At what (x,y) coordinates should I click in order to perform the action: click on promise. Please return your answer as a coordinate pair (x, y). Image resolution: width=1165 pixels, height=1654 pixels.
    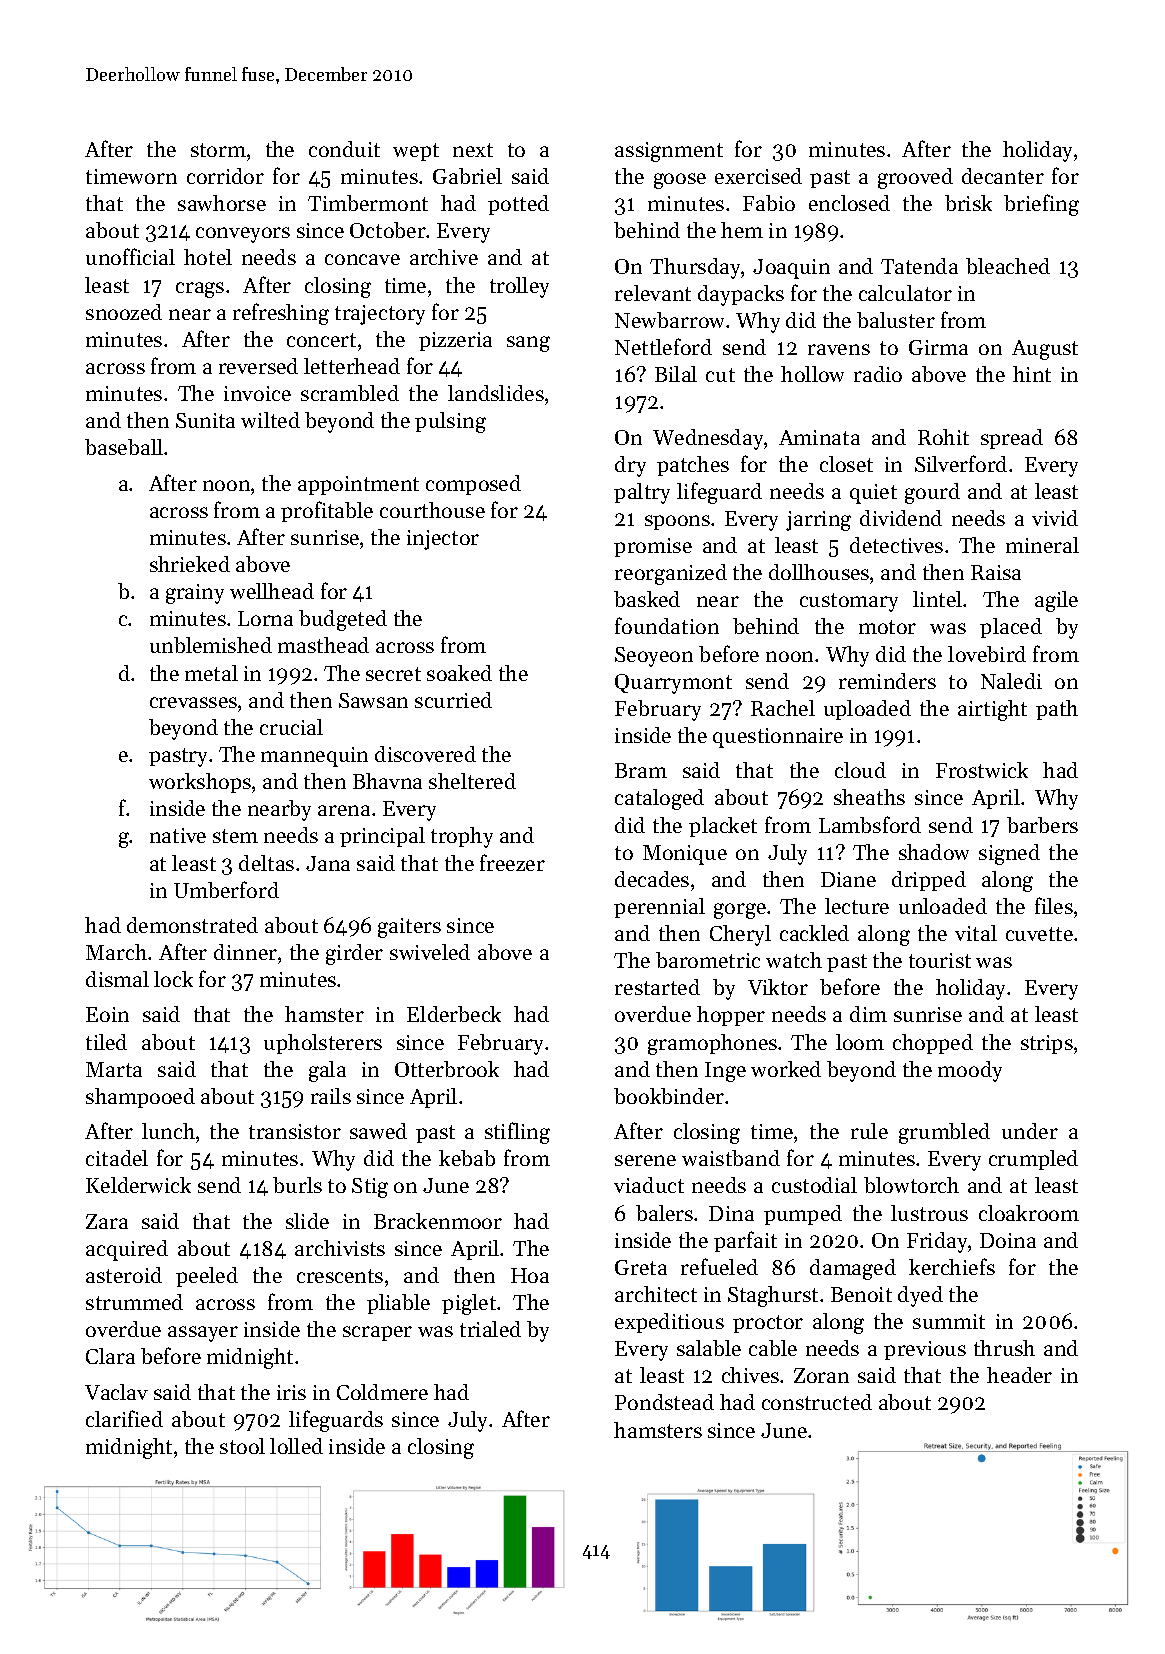
    Looking at the image, I should click on (653, 547).
